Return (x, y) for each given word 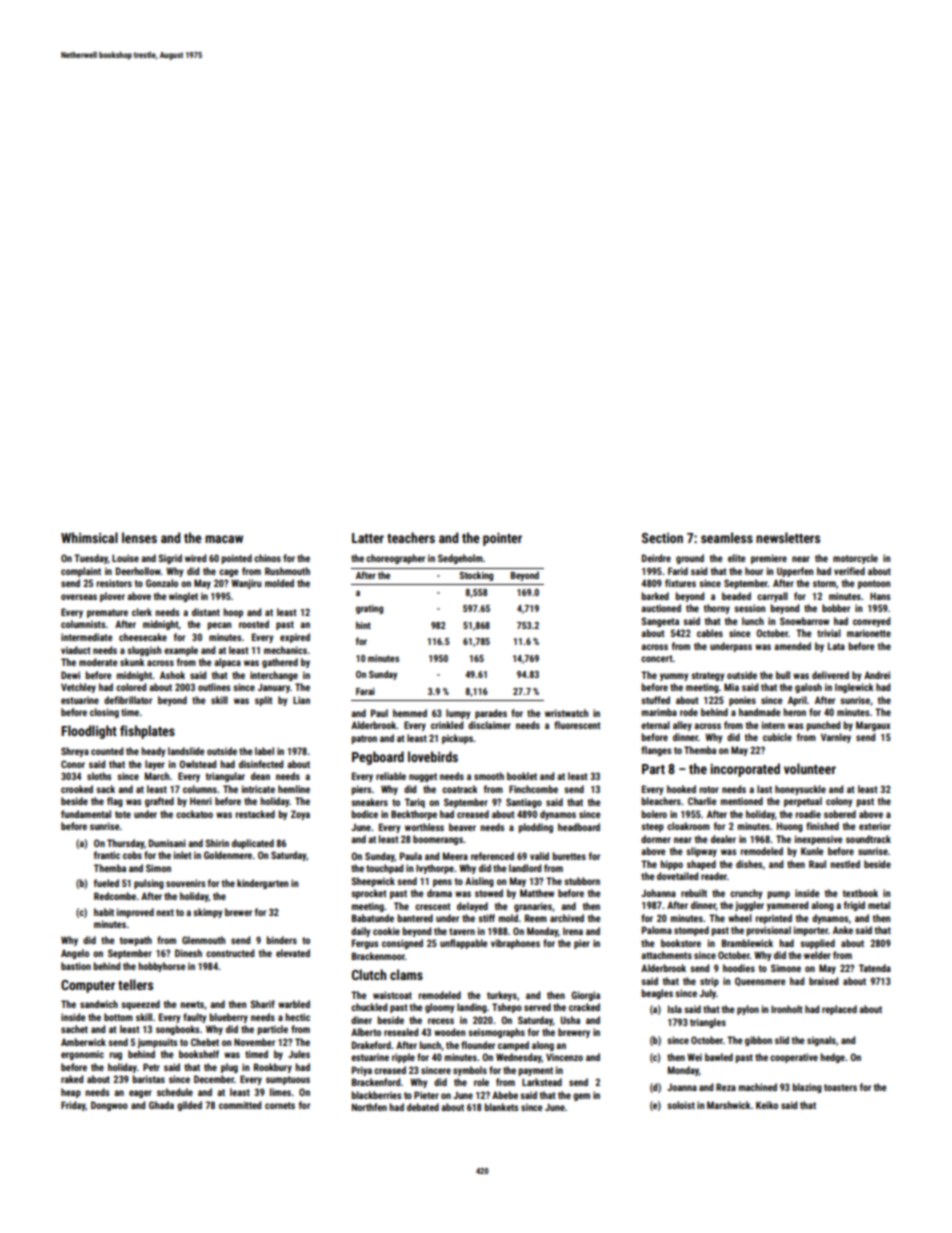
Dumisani (167, 843)
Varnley (836, 738)
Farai (365, 691)
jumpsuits (157, 1043)
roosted (254, 624)
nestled (845, 864)
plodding (536, 828)
